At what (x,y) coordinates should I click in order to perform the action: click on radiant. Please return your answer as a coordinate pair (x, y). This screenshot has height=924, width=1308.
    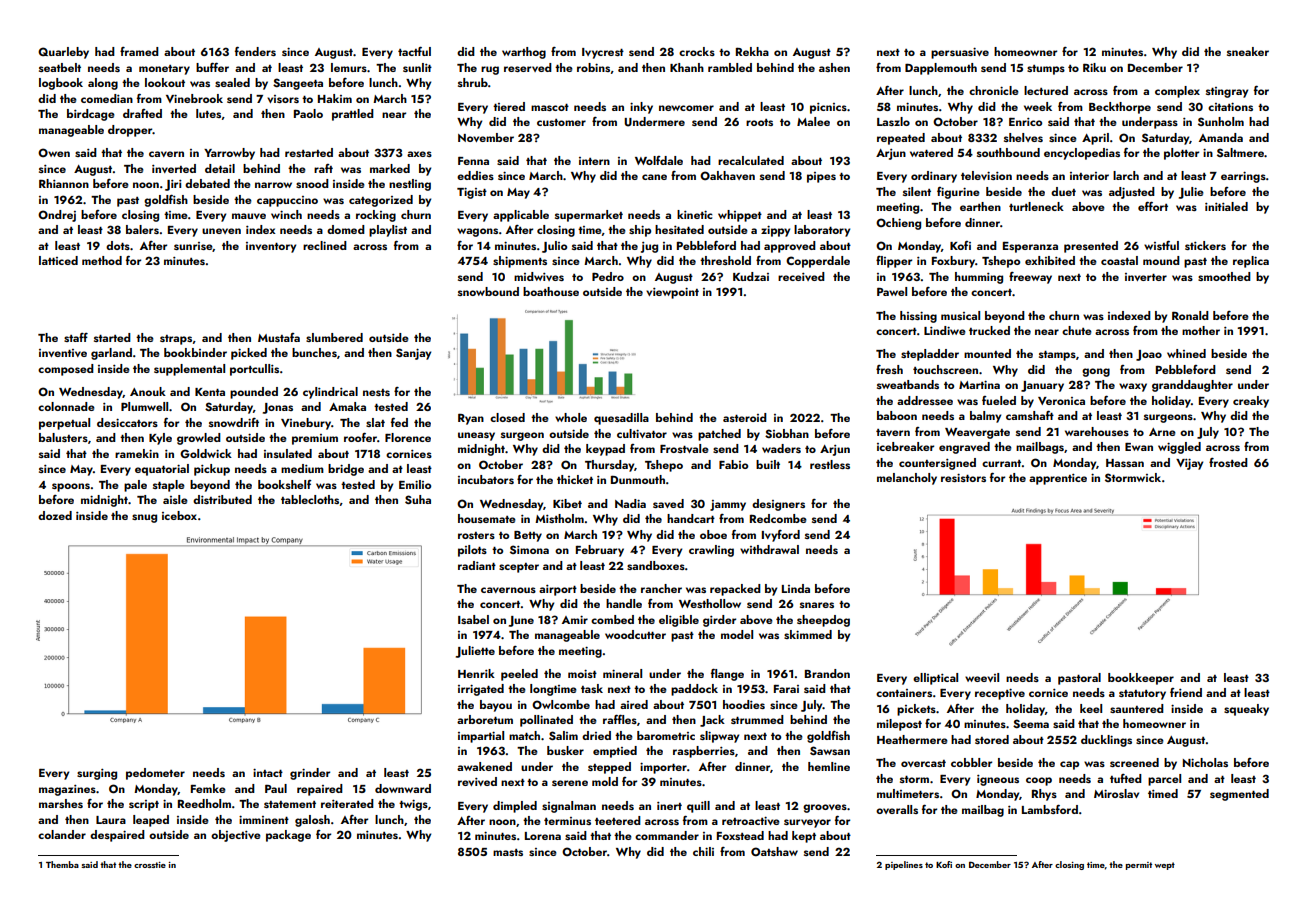
    Looking at the image, I should click on (477, 565).
